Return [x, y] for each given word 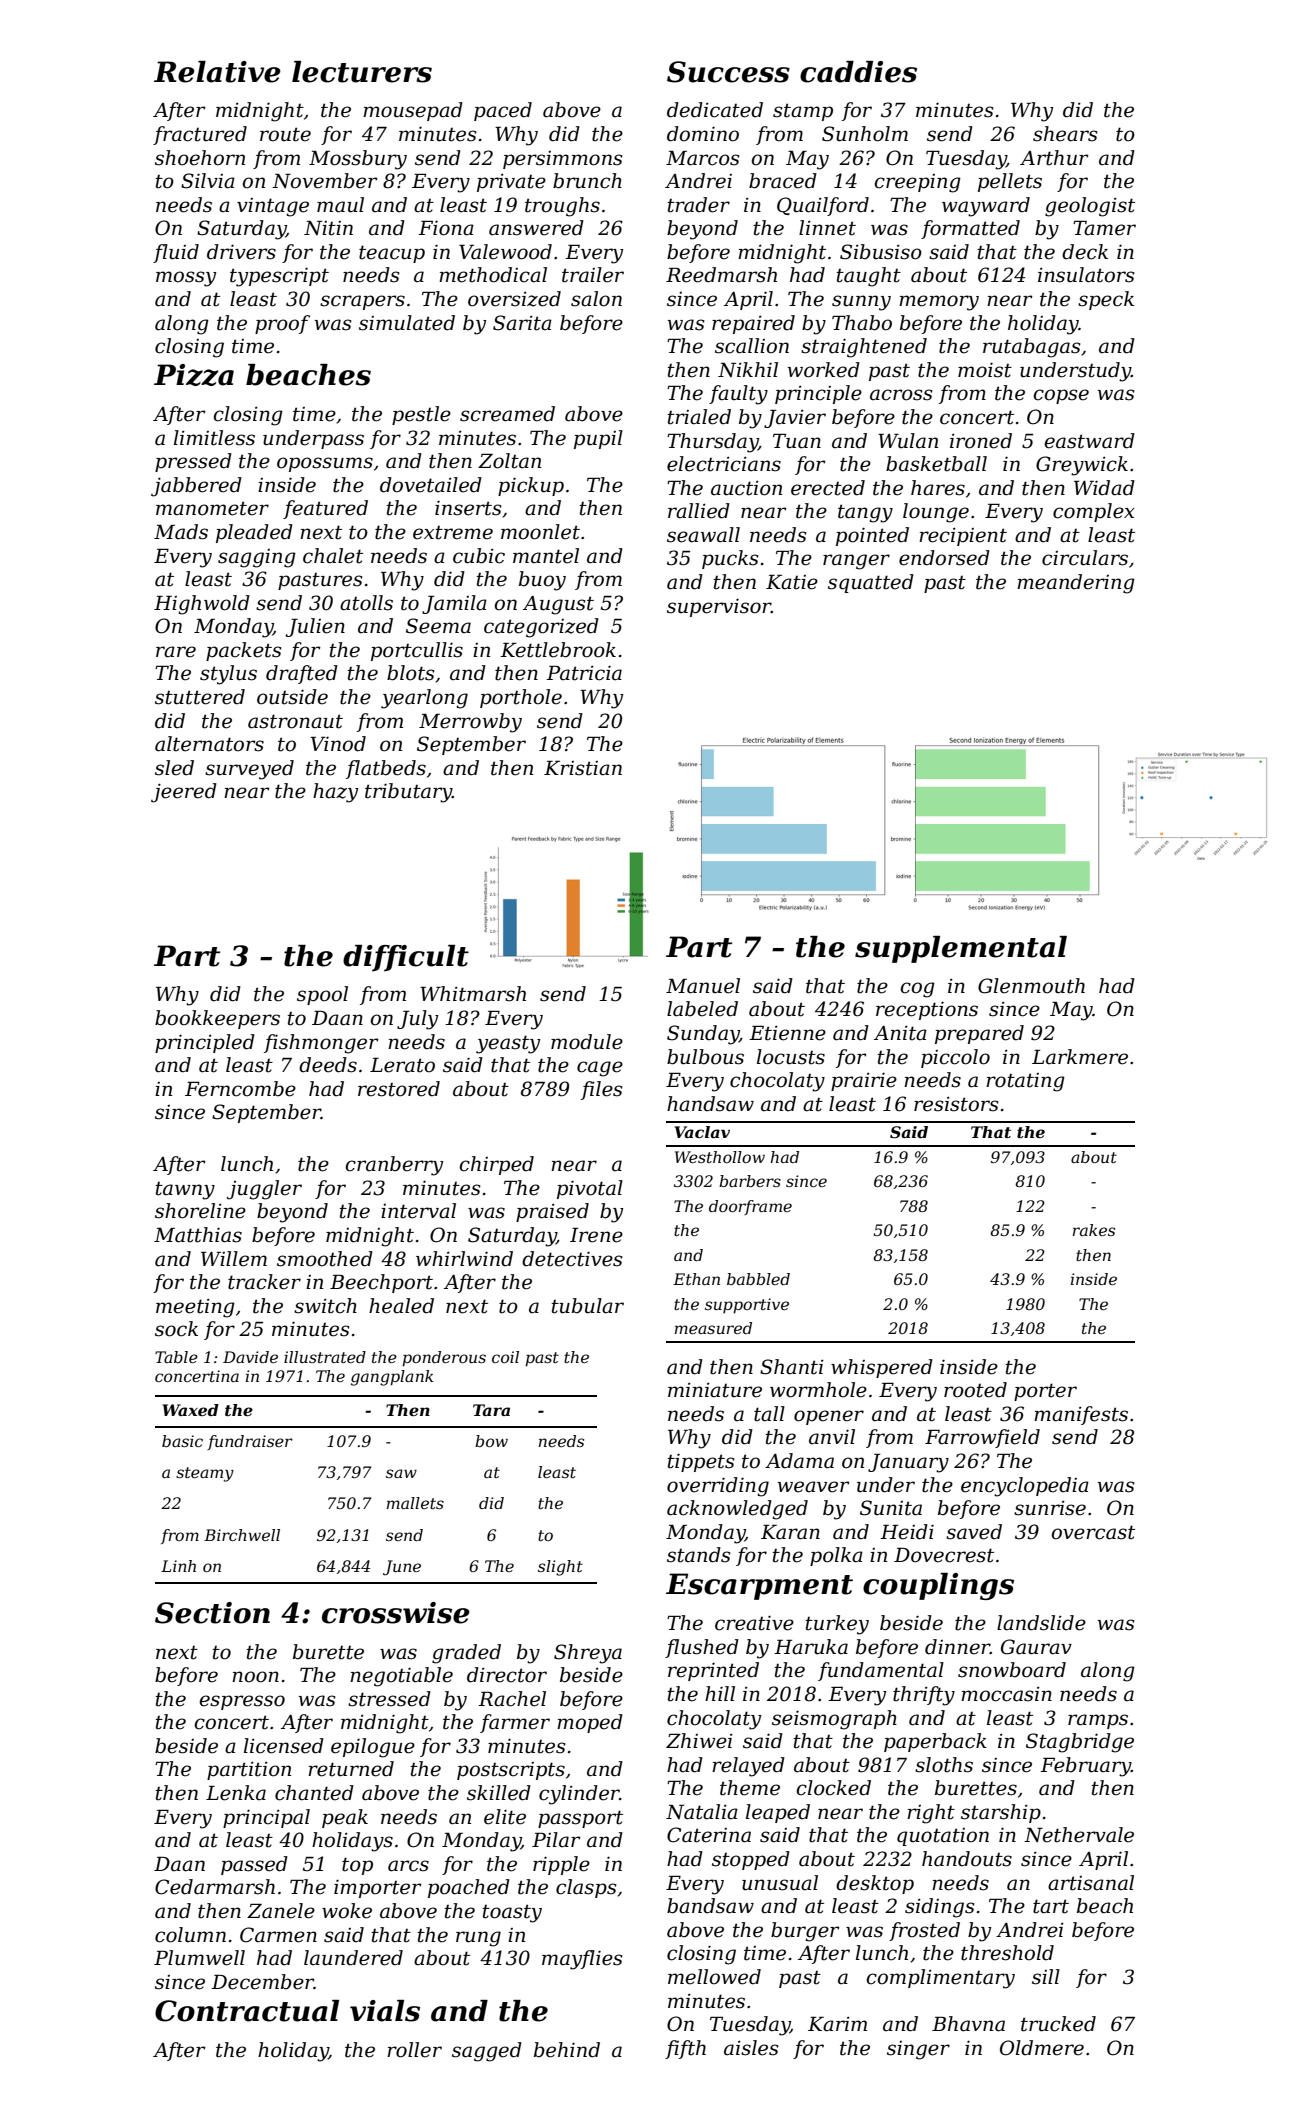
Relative [217, 72]
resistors [956, 1104]
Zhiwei [699, 1741]
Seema [438, 626]
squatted [871, 583]
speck [1106, 300]
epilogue [373, 1748]
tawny [185, 1191]
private [511, 182]
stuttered [200, 697]
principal [266, 1818]
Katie [792, 582]
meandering [1076, 584]
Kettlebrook [558, 650]
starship [1001, 1813]
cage [600, 1069]
